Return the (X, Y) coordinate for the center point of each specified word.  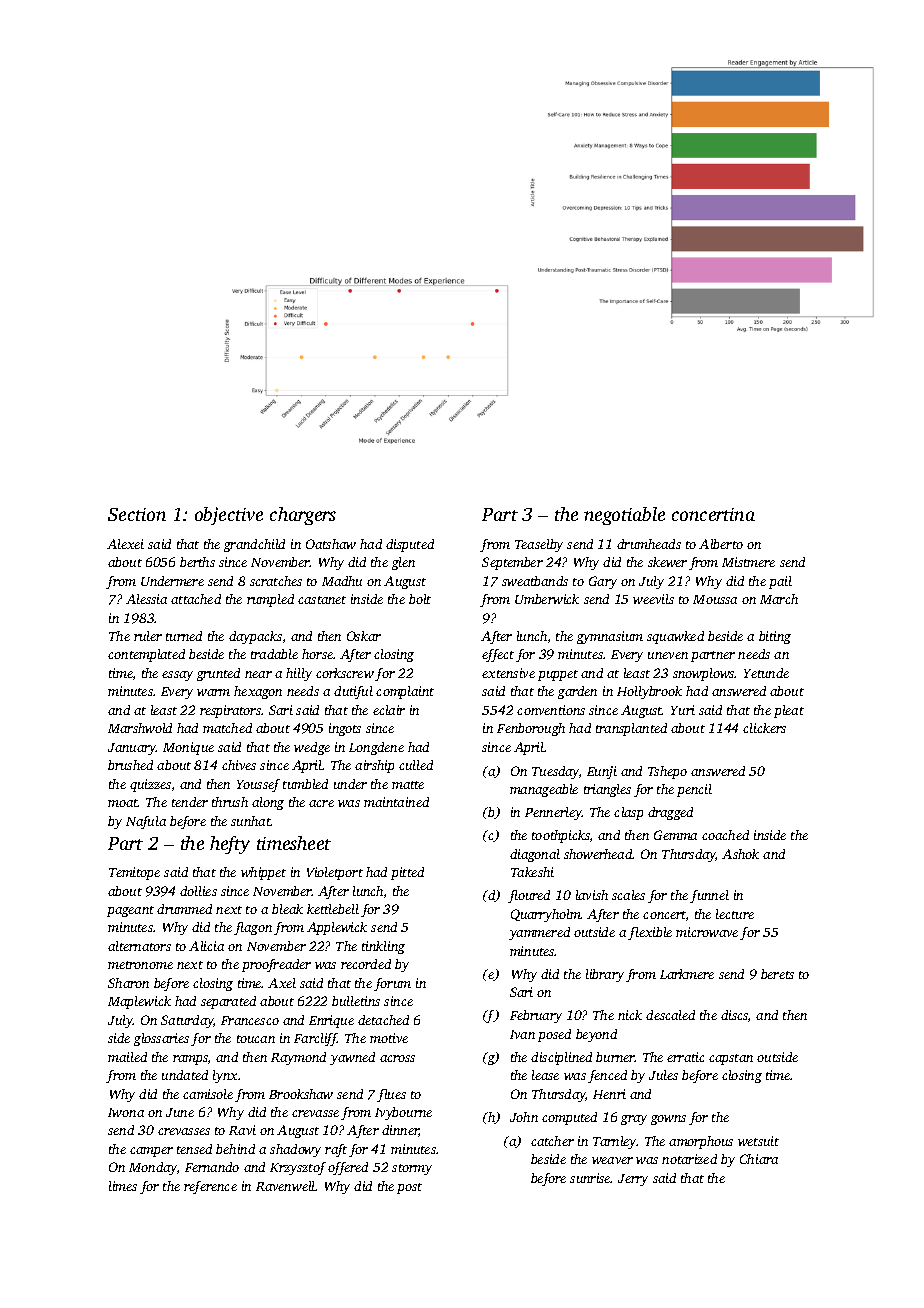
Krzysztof (298, 1168)
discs (734, 1015)
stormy (412, 1169)
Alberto (721, 544)
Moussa (715, 599)
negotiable (624, 516)
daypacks (255, 637)
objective (229, 516)
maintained (396, 802)
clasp (628, 813)
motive (389, 1038)
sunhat (251, 821)
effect (498, 655)
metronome (140, 965)
